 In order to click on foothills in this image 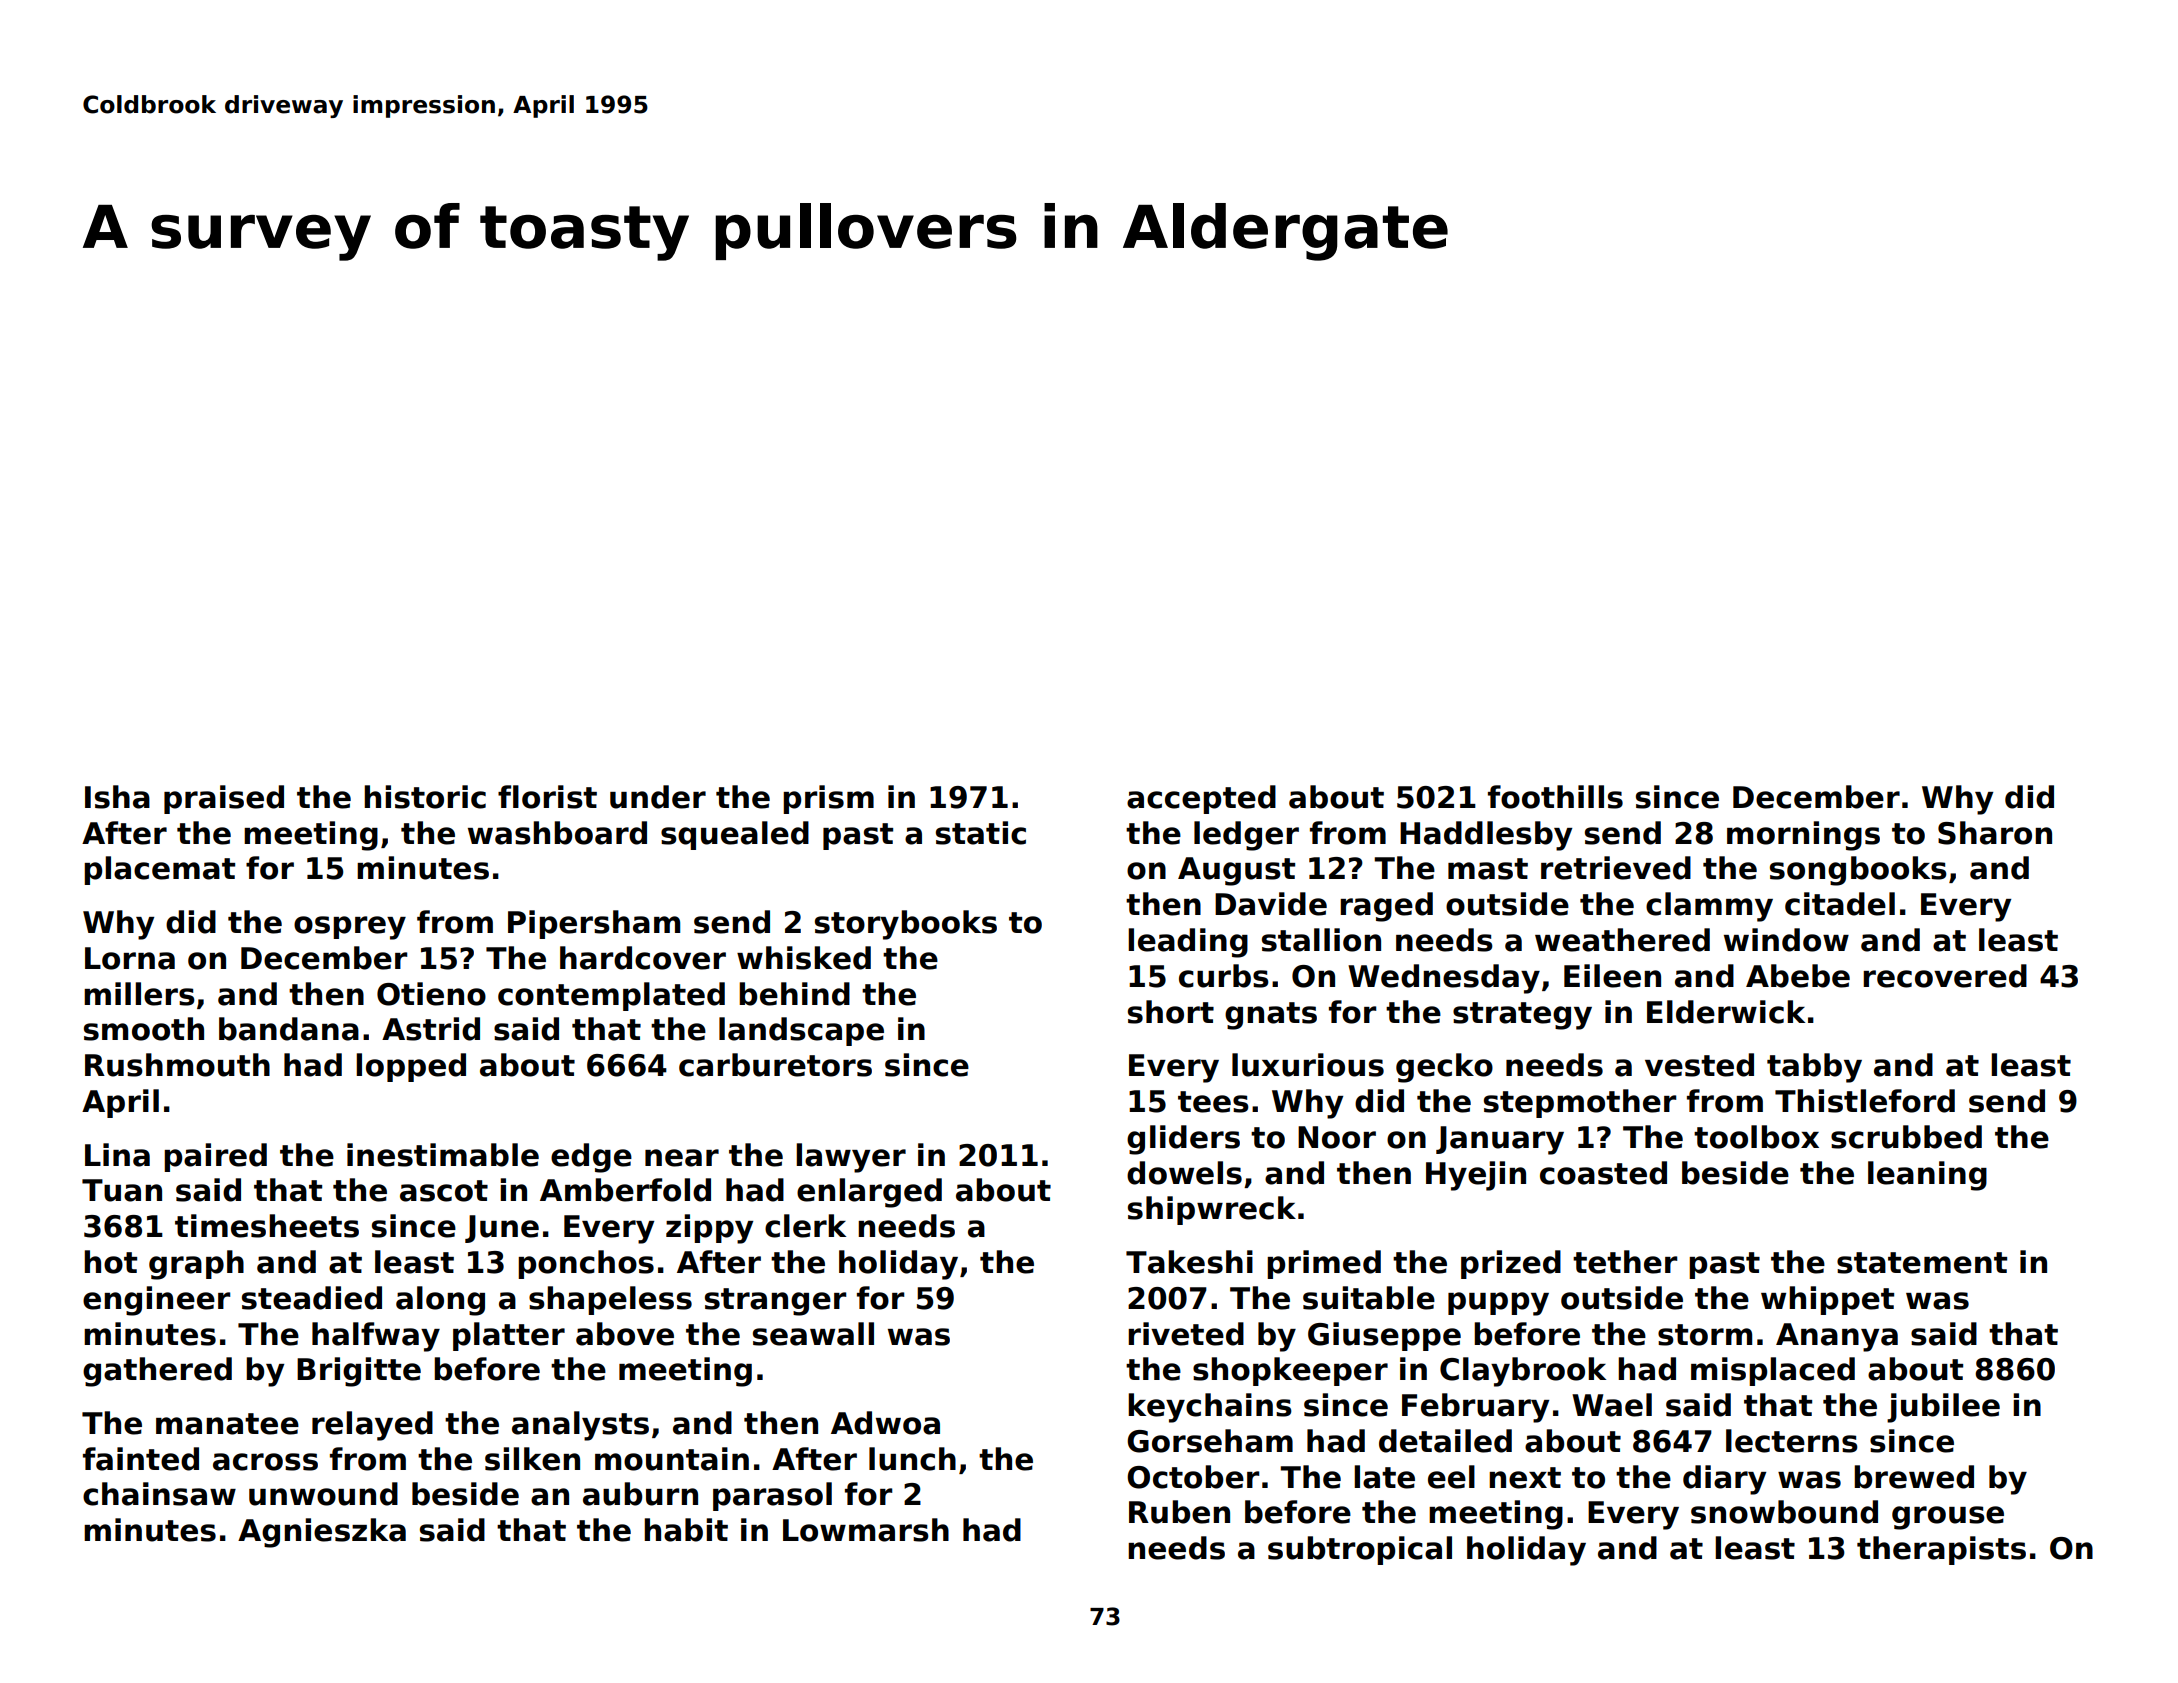, I will do `click(1555, 797)`.
